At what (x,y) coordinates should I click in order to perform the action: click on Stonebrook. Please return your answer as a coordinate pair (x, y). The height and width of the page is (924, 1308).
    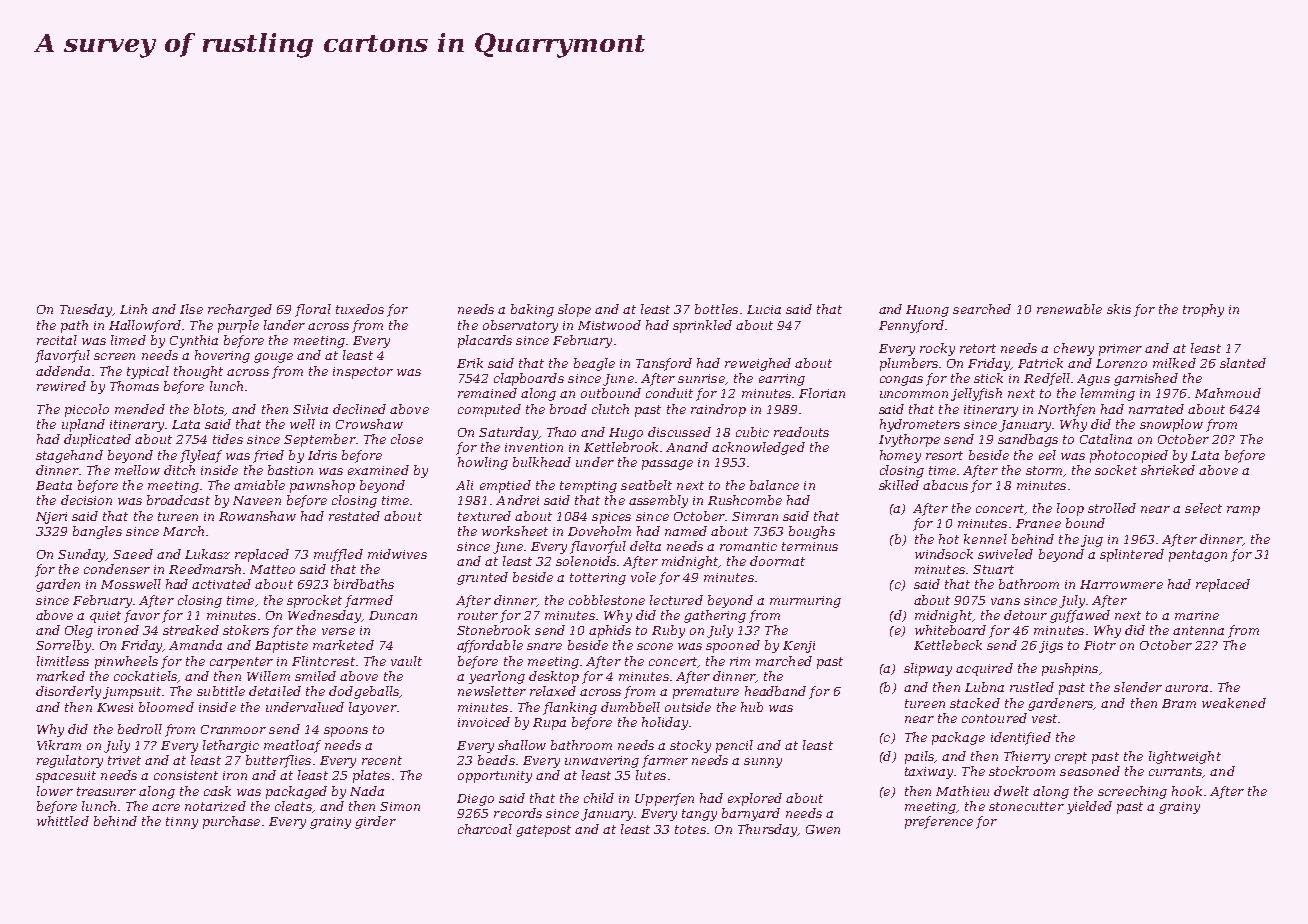
    Looking at the image, I should click on (493, 630).
